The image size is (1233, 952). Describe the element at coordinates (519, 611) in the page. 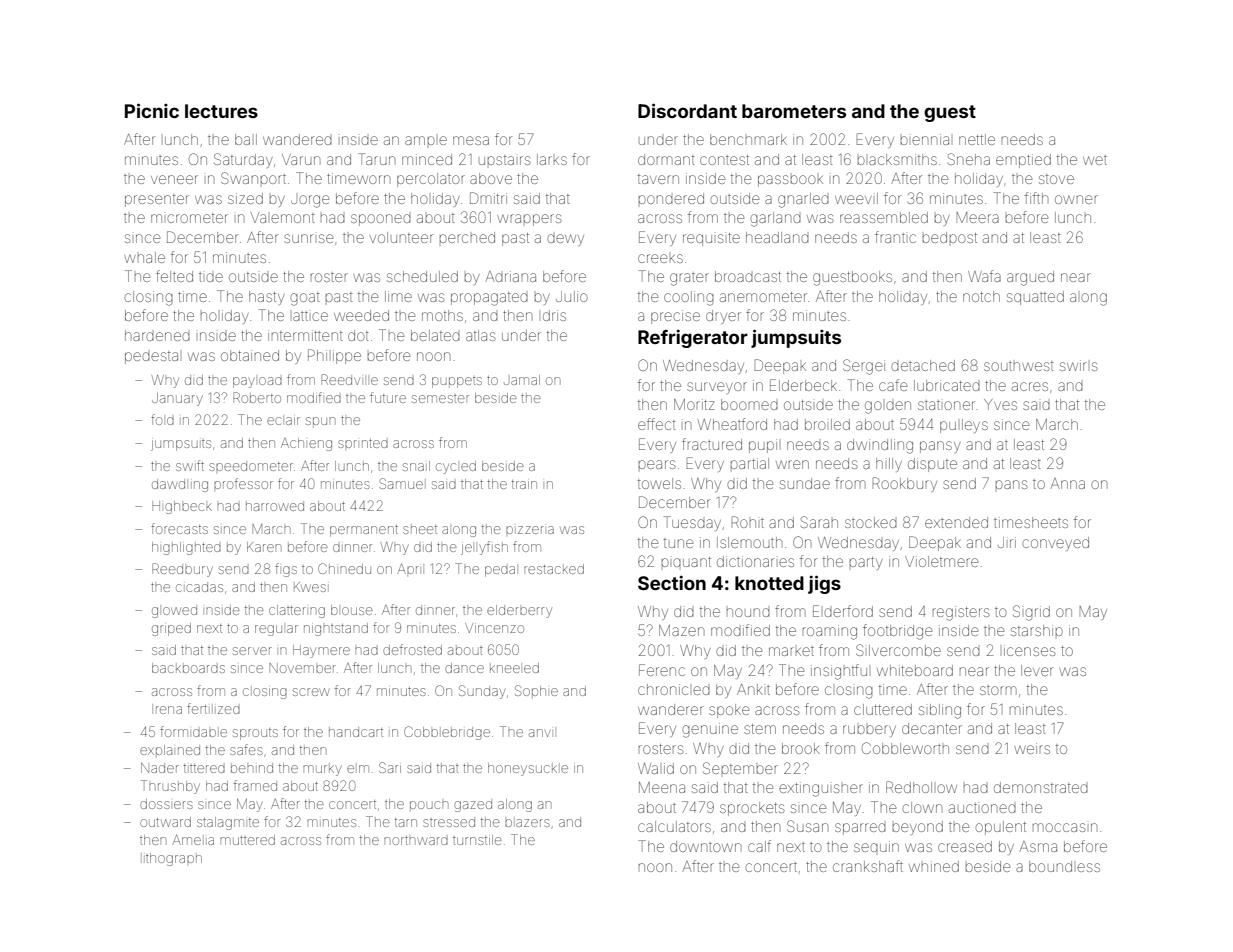

I see `elderberry` at that location.
